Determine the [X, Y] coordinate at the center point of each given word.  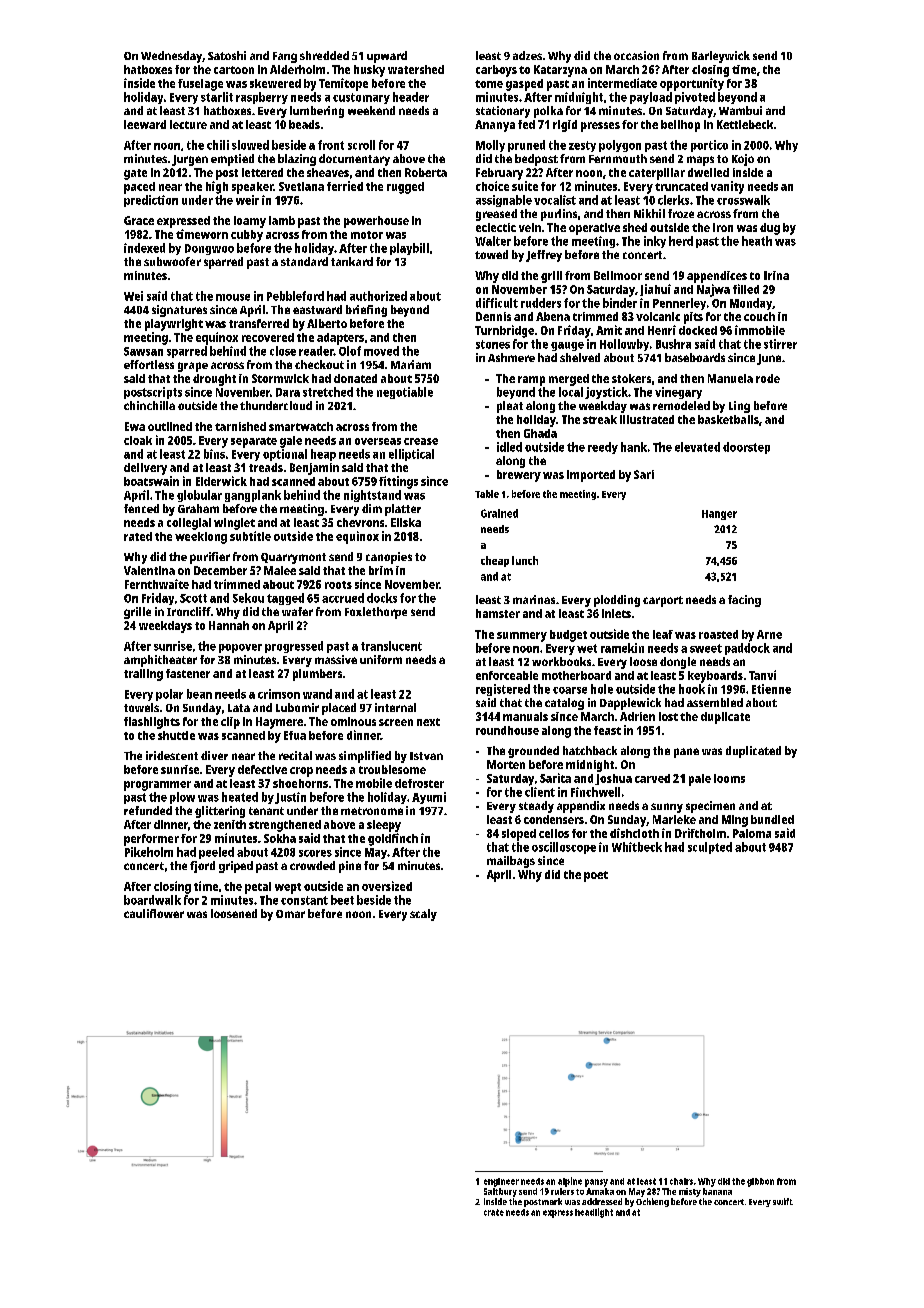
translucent [391, 646]
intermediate [622, 83]
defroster [419, 783]
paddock [747, 649]
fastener [188, 673]
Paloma [752, 833]
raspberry [262, 98]
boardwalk [152, 900]
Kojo [743, 160]
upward [387, 57]
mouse [233, 297]
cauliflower [154, 913]
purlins [559, 215]
